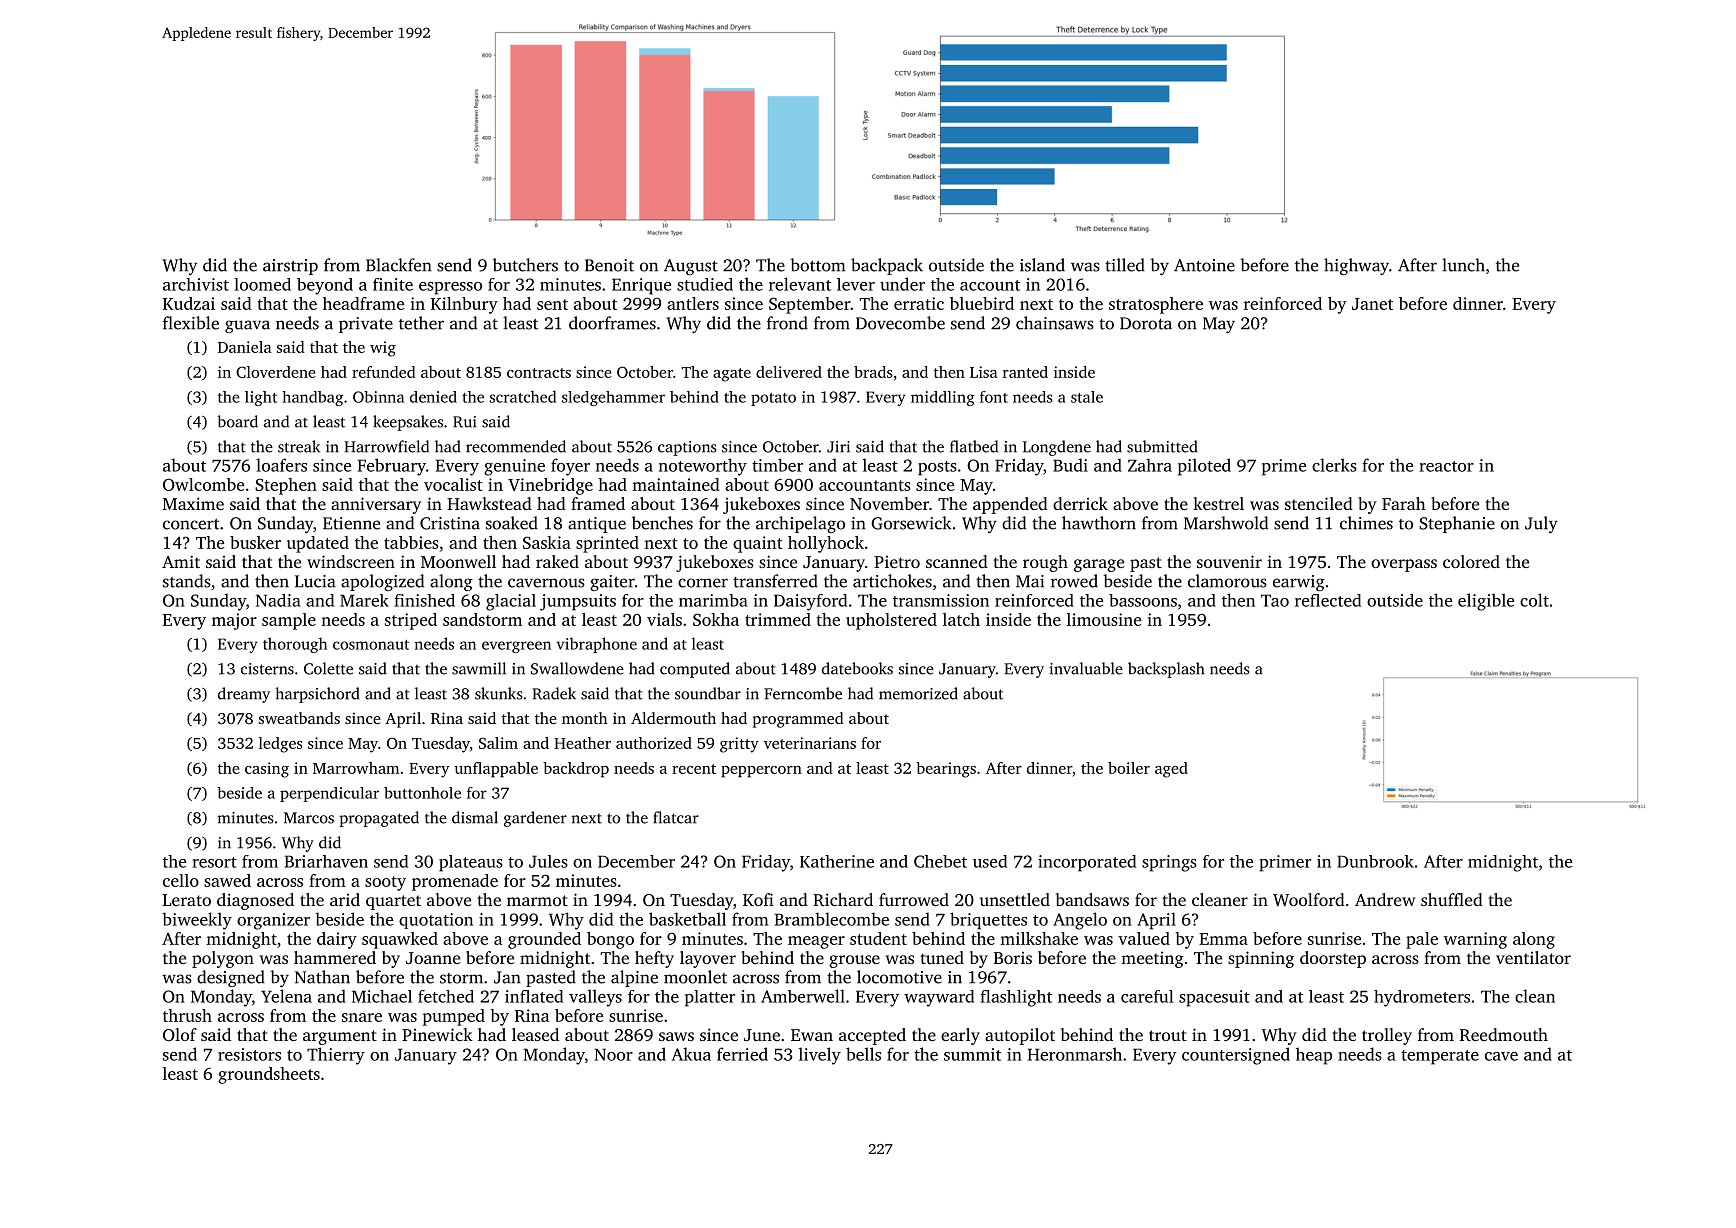  Describe the element at coordinates (1457, 524) in the screenshot. I see `Stephanie` at that location.
